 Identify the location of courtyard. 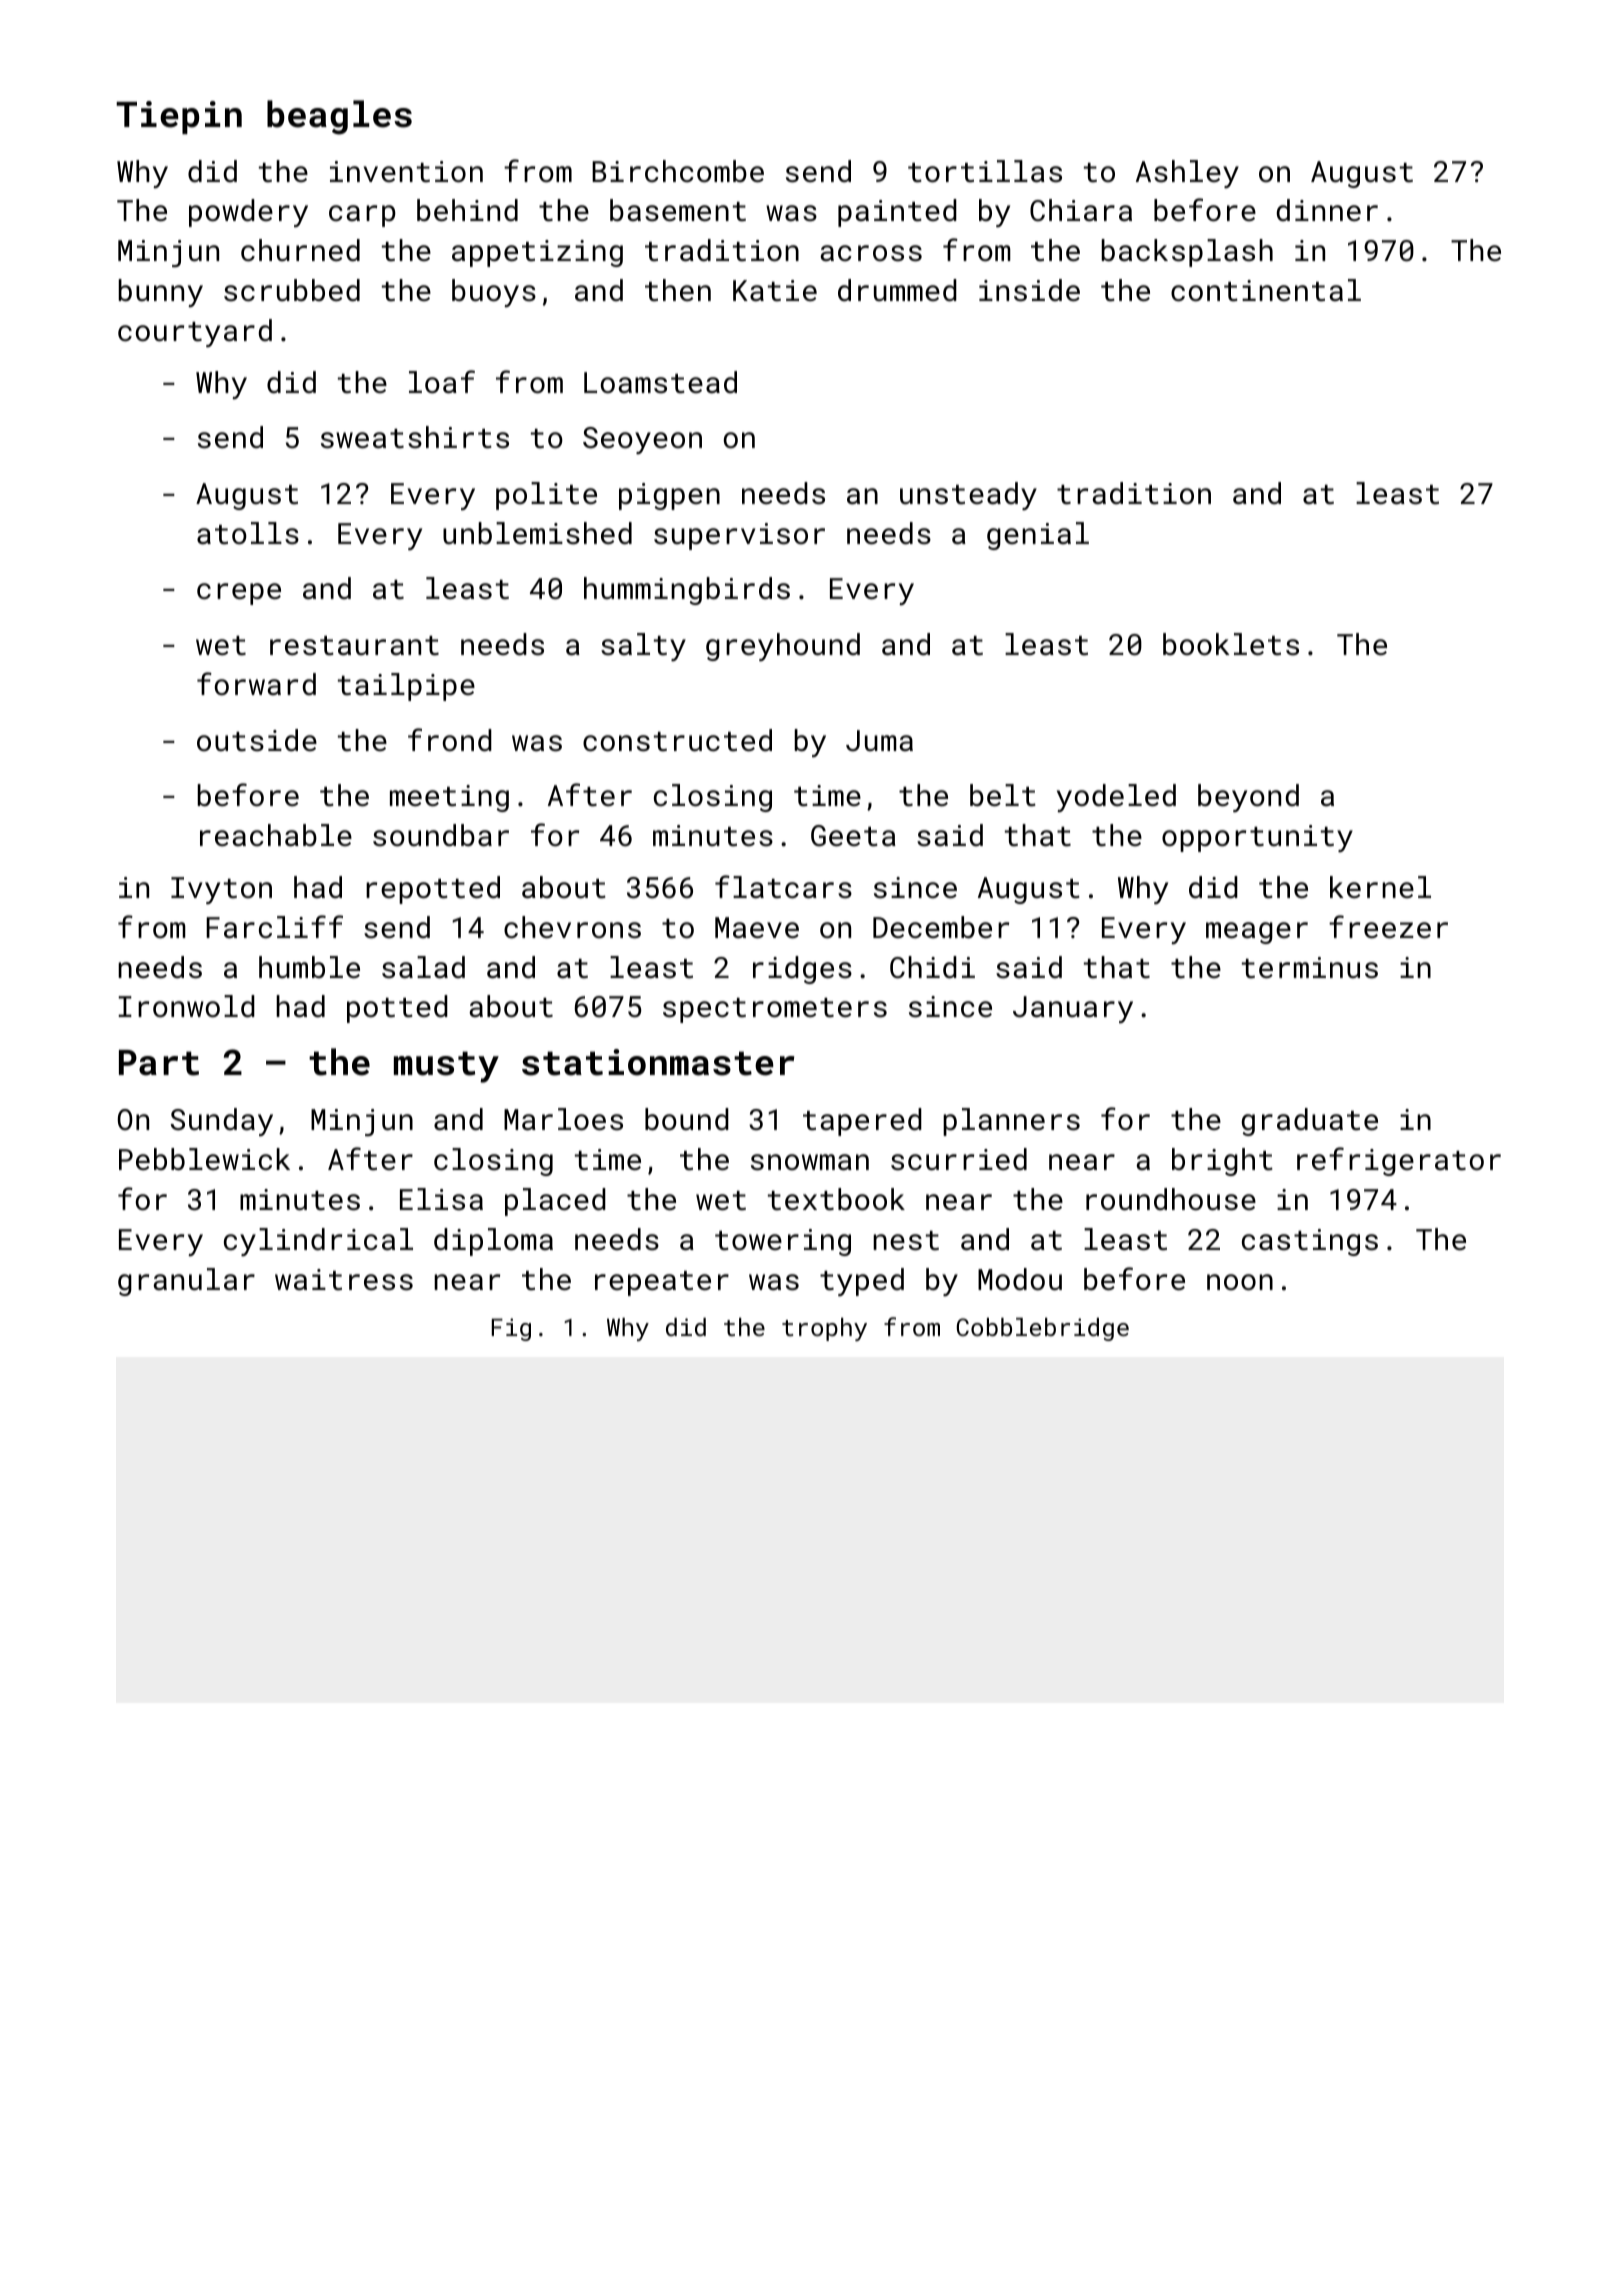
(195, 333).
